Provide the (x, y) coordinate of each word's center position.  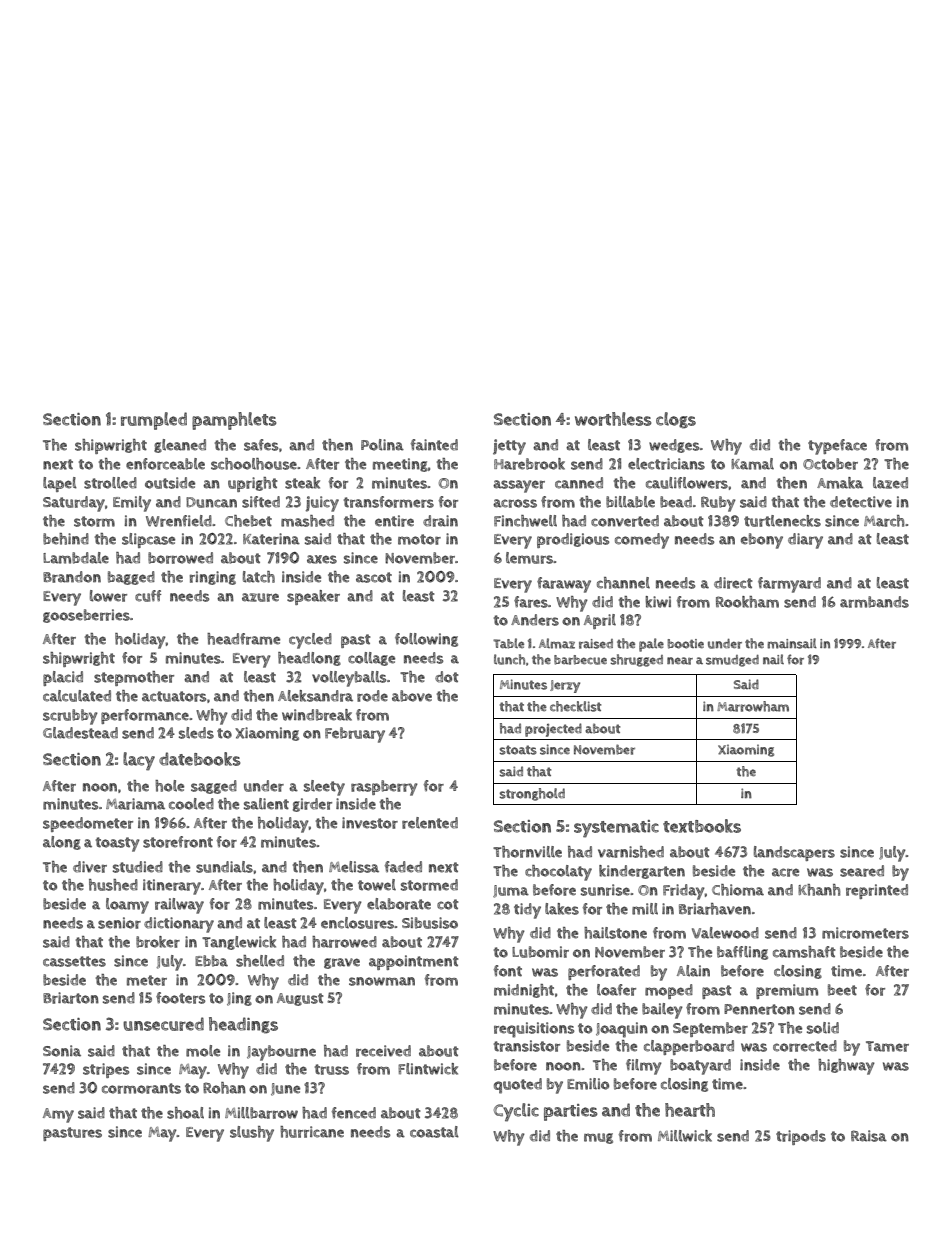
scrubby (70, 717)
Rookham (747, 602)
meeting (400, 465)
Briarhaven (715, 909)
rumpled (154, 421)
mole (203, 1051)
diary (805, 541)
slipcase (148, 540)
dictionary (179, 925)
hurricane (312, 1132)
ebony (762, 541)
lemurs (529, 558)
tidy (527, 911)
